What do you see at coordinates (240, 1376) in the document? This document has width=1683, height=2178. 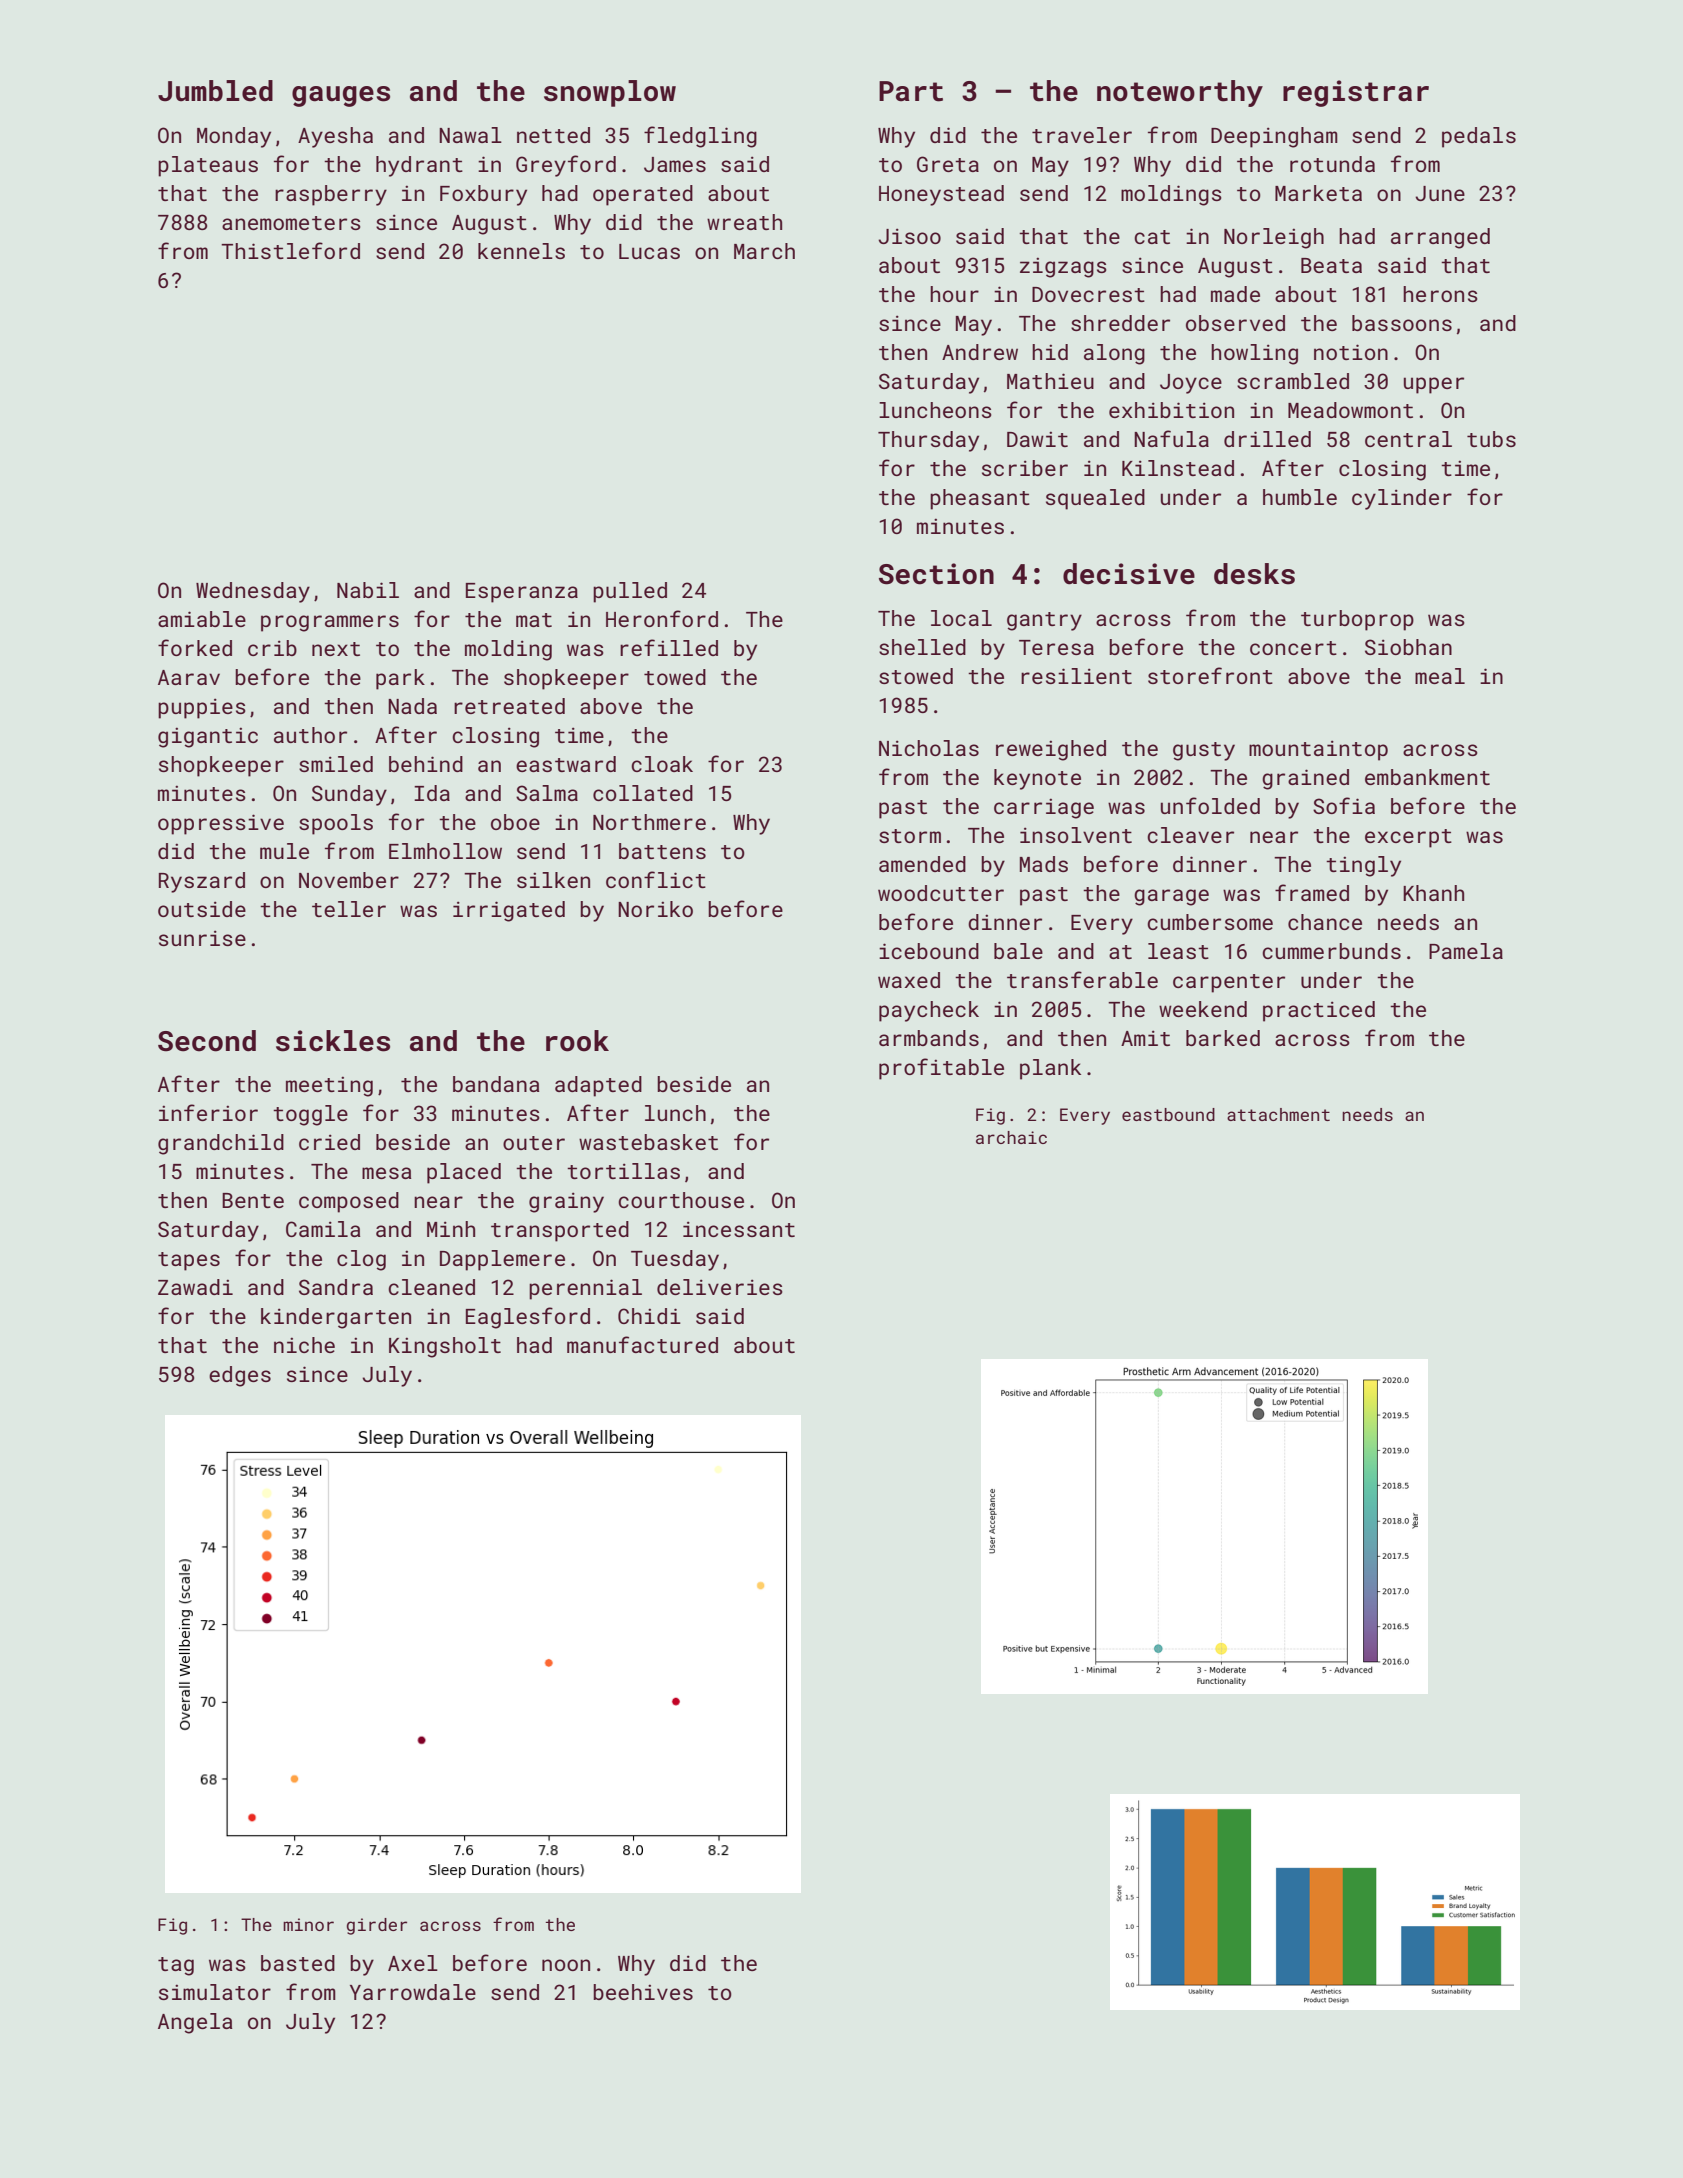 I see `edges` at bounding box center [240, 1376].
